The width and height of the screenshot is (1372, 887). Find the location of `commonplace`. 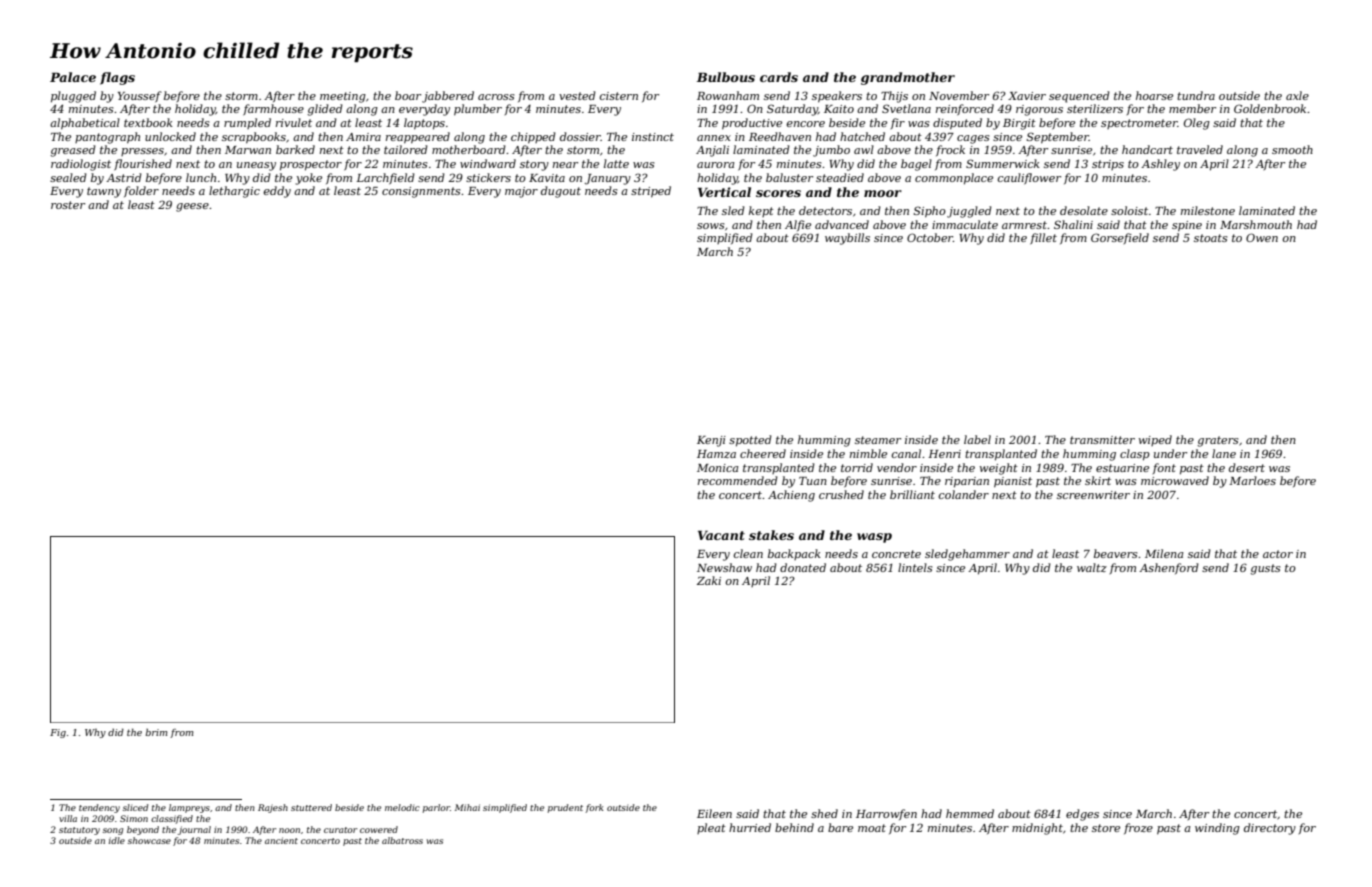

commonplace is located at coordinates (954, 179).
